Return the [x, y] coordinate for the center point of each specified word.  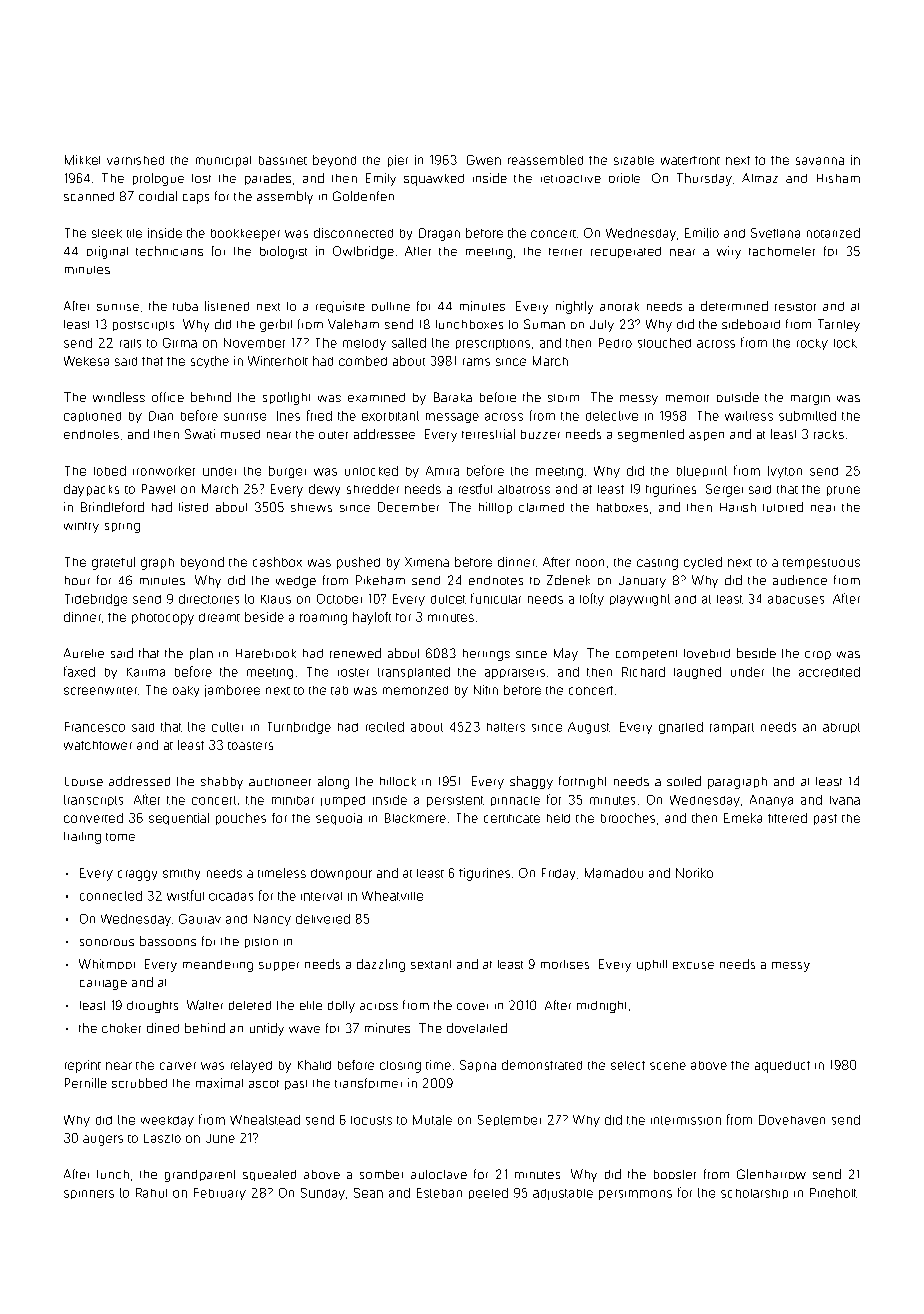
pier [398, 161]
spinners [89, 1194]
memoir [687, 398]
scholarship [754, 1194]
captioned [92, 417]
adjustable [563, 1194]
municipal [223, 161]
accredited [829, 672]
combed [363, 361]
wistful [185, 895]
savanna [820, 161]
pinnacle [515, 801]
